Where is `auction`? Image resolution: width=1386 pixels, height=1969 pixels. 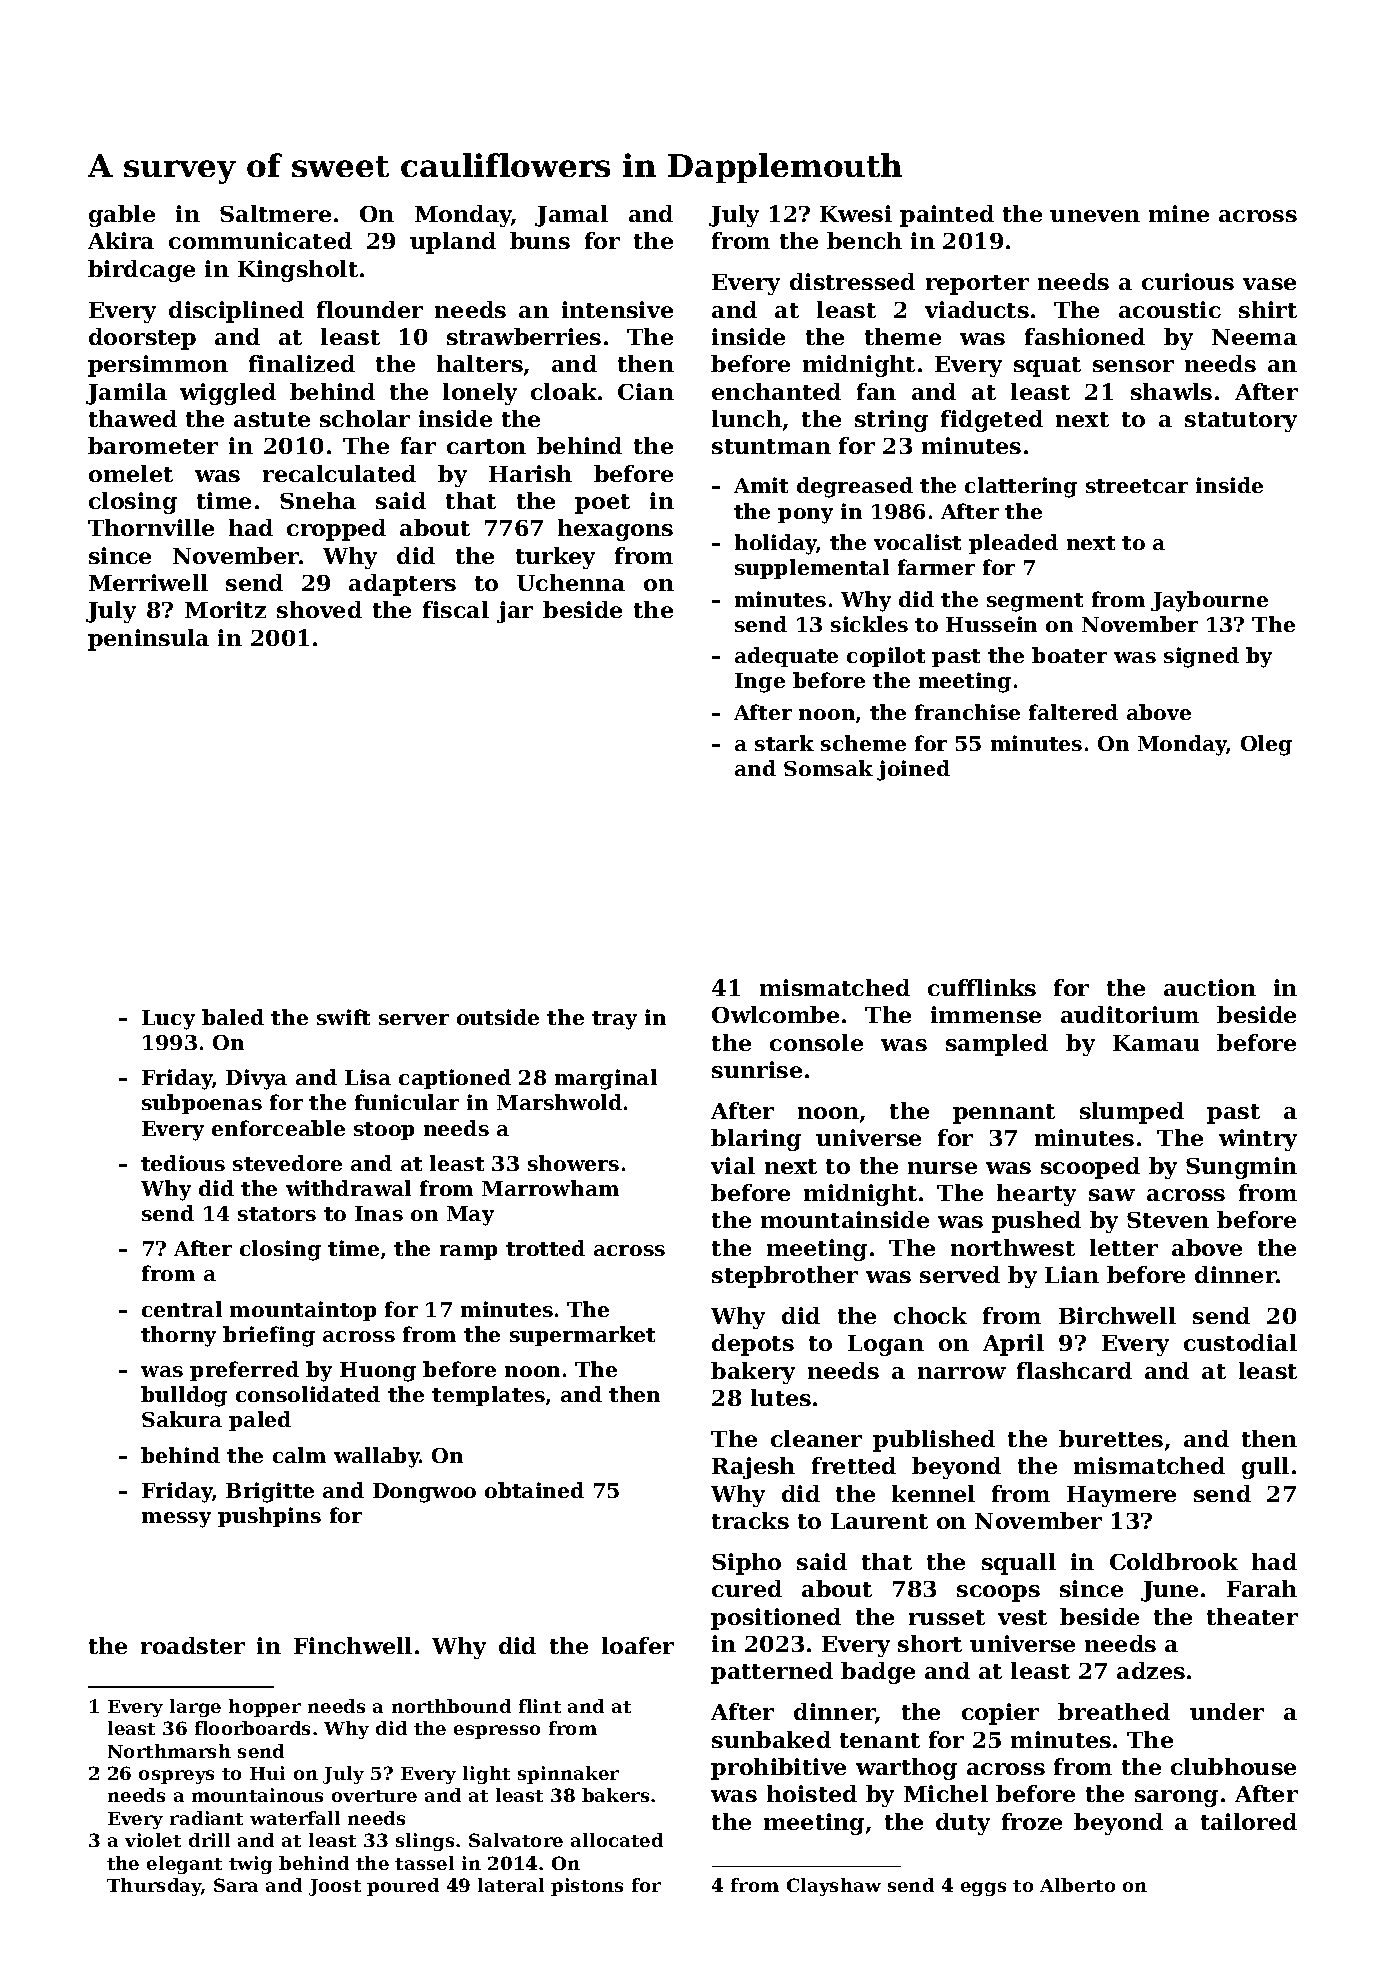 auction is located at coordinates (1210, 987).
